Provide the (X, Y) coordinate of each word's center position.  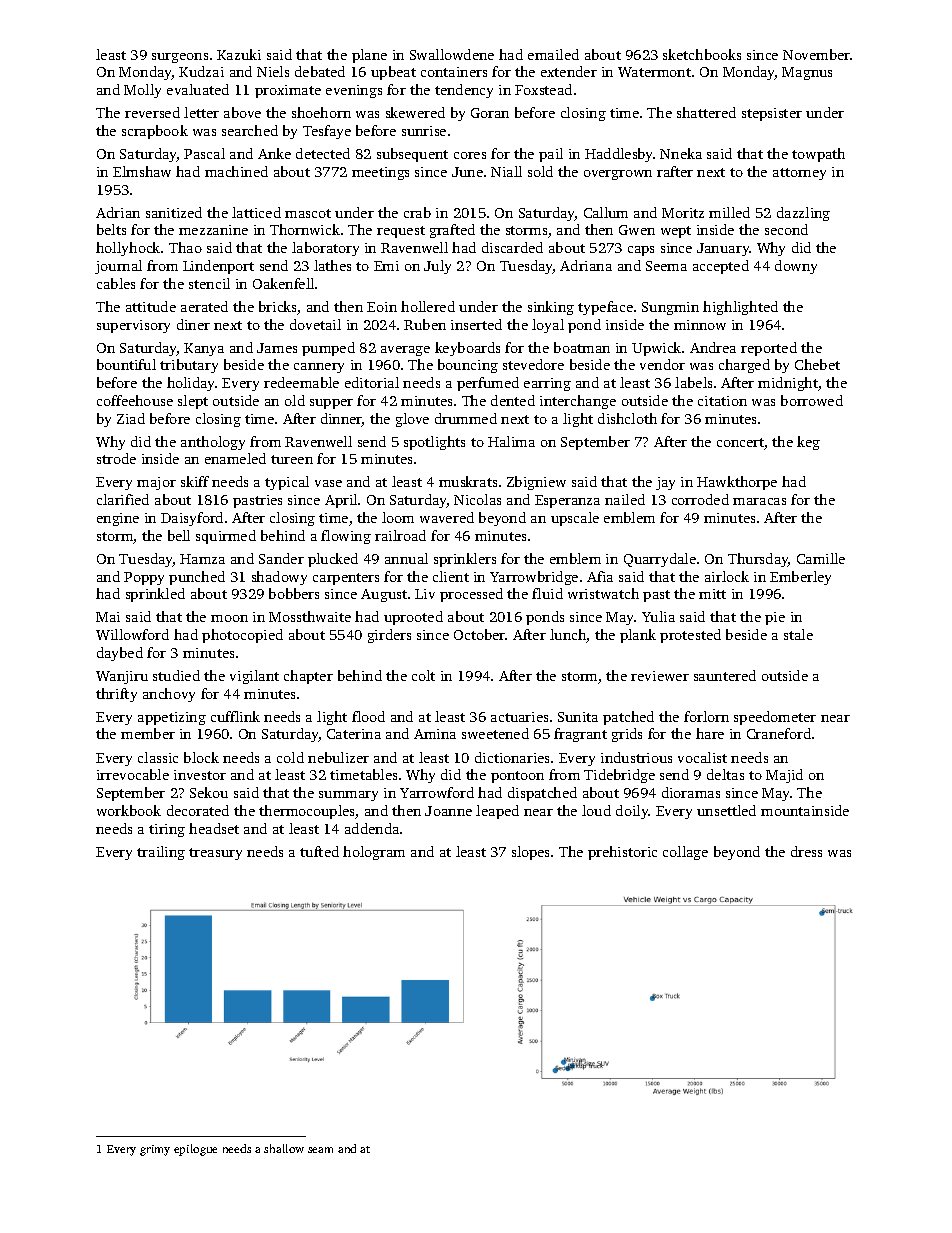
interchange (578, 402)
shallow (284, 1148)
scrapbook (155, 132)
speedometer (775, 718)
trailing (161, 853)
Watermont (654, 72)
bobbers (294, 593)
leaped (497, 812)
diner (193, 324)
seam (320, 1150)
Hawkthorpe (737, 483)
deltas (725, 774)
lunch (568, 636)
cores (470, 155)
